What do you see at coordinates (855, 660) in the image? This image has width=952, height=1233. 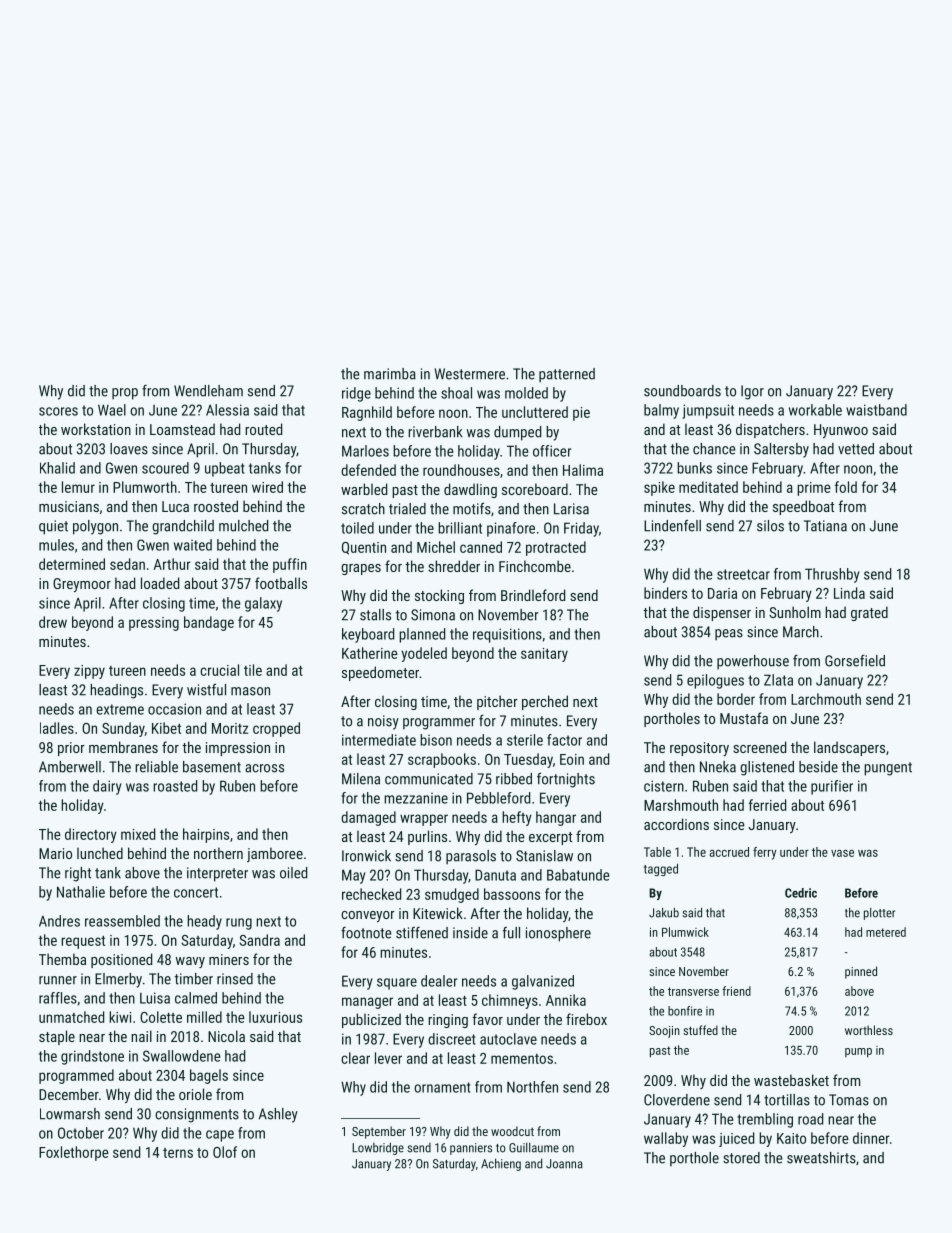 I see `Gorsefield` at bounding box center [855, 660].
